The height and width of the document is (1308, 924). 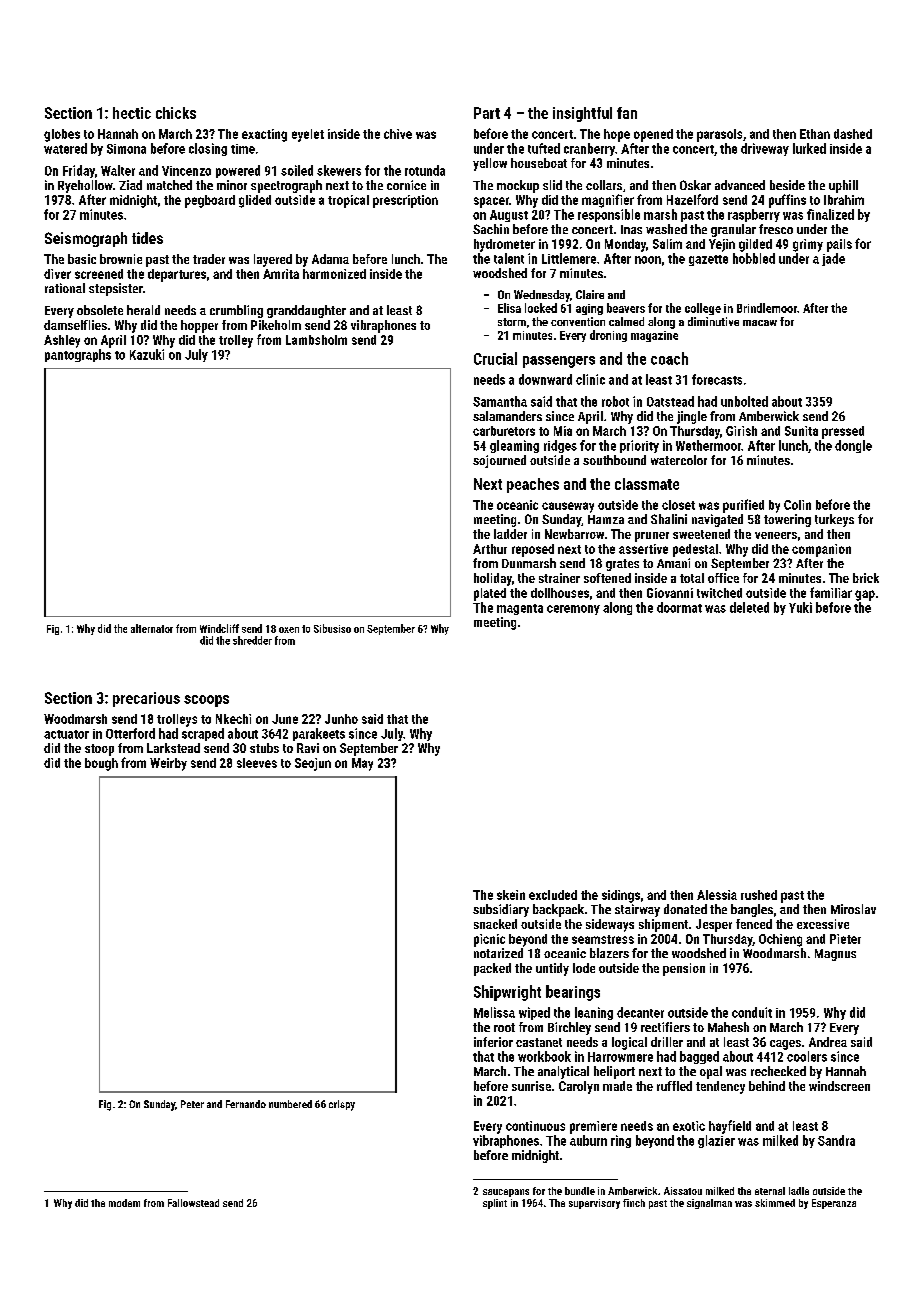 What do you see at coordinates (342, 1105) in the document?
I see `crispy` at bounding box center [342, 1105].
